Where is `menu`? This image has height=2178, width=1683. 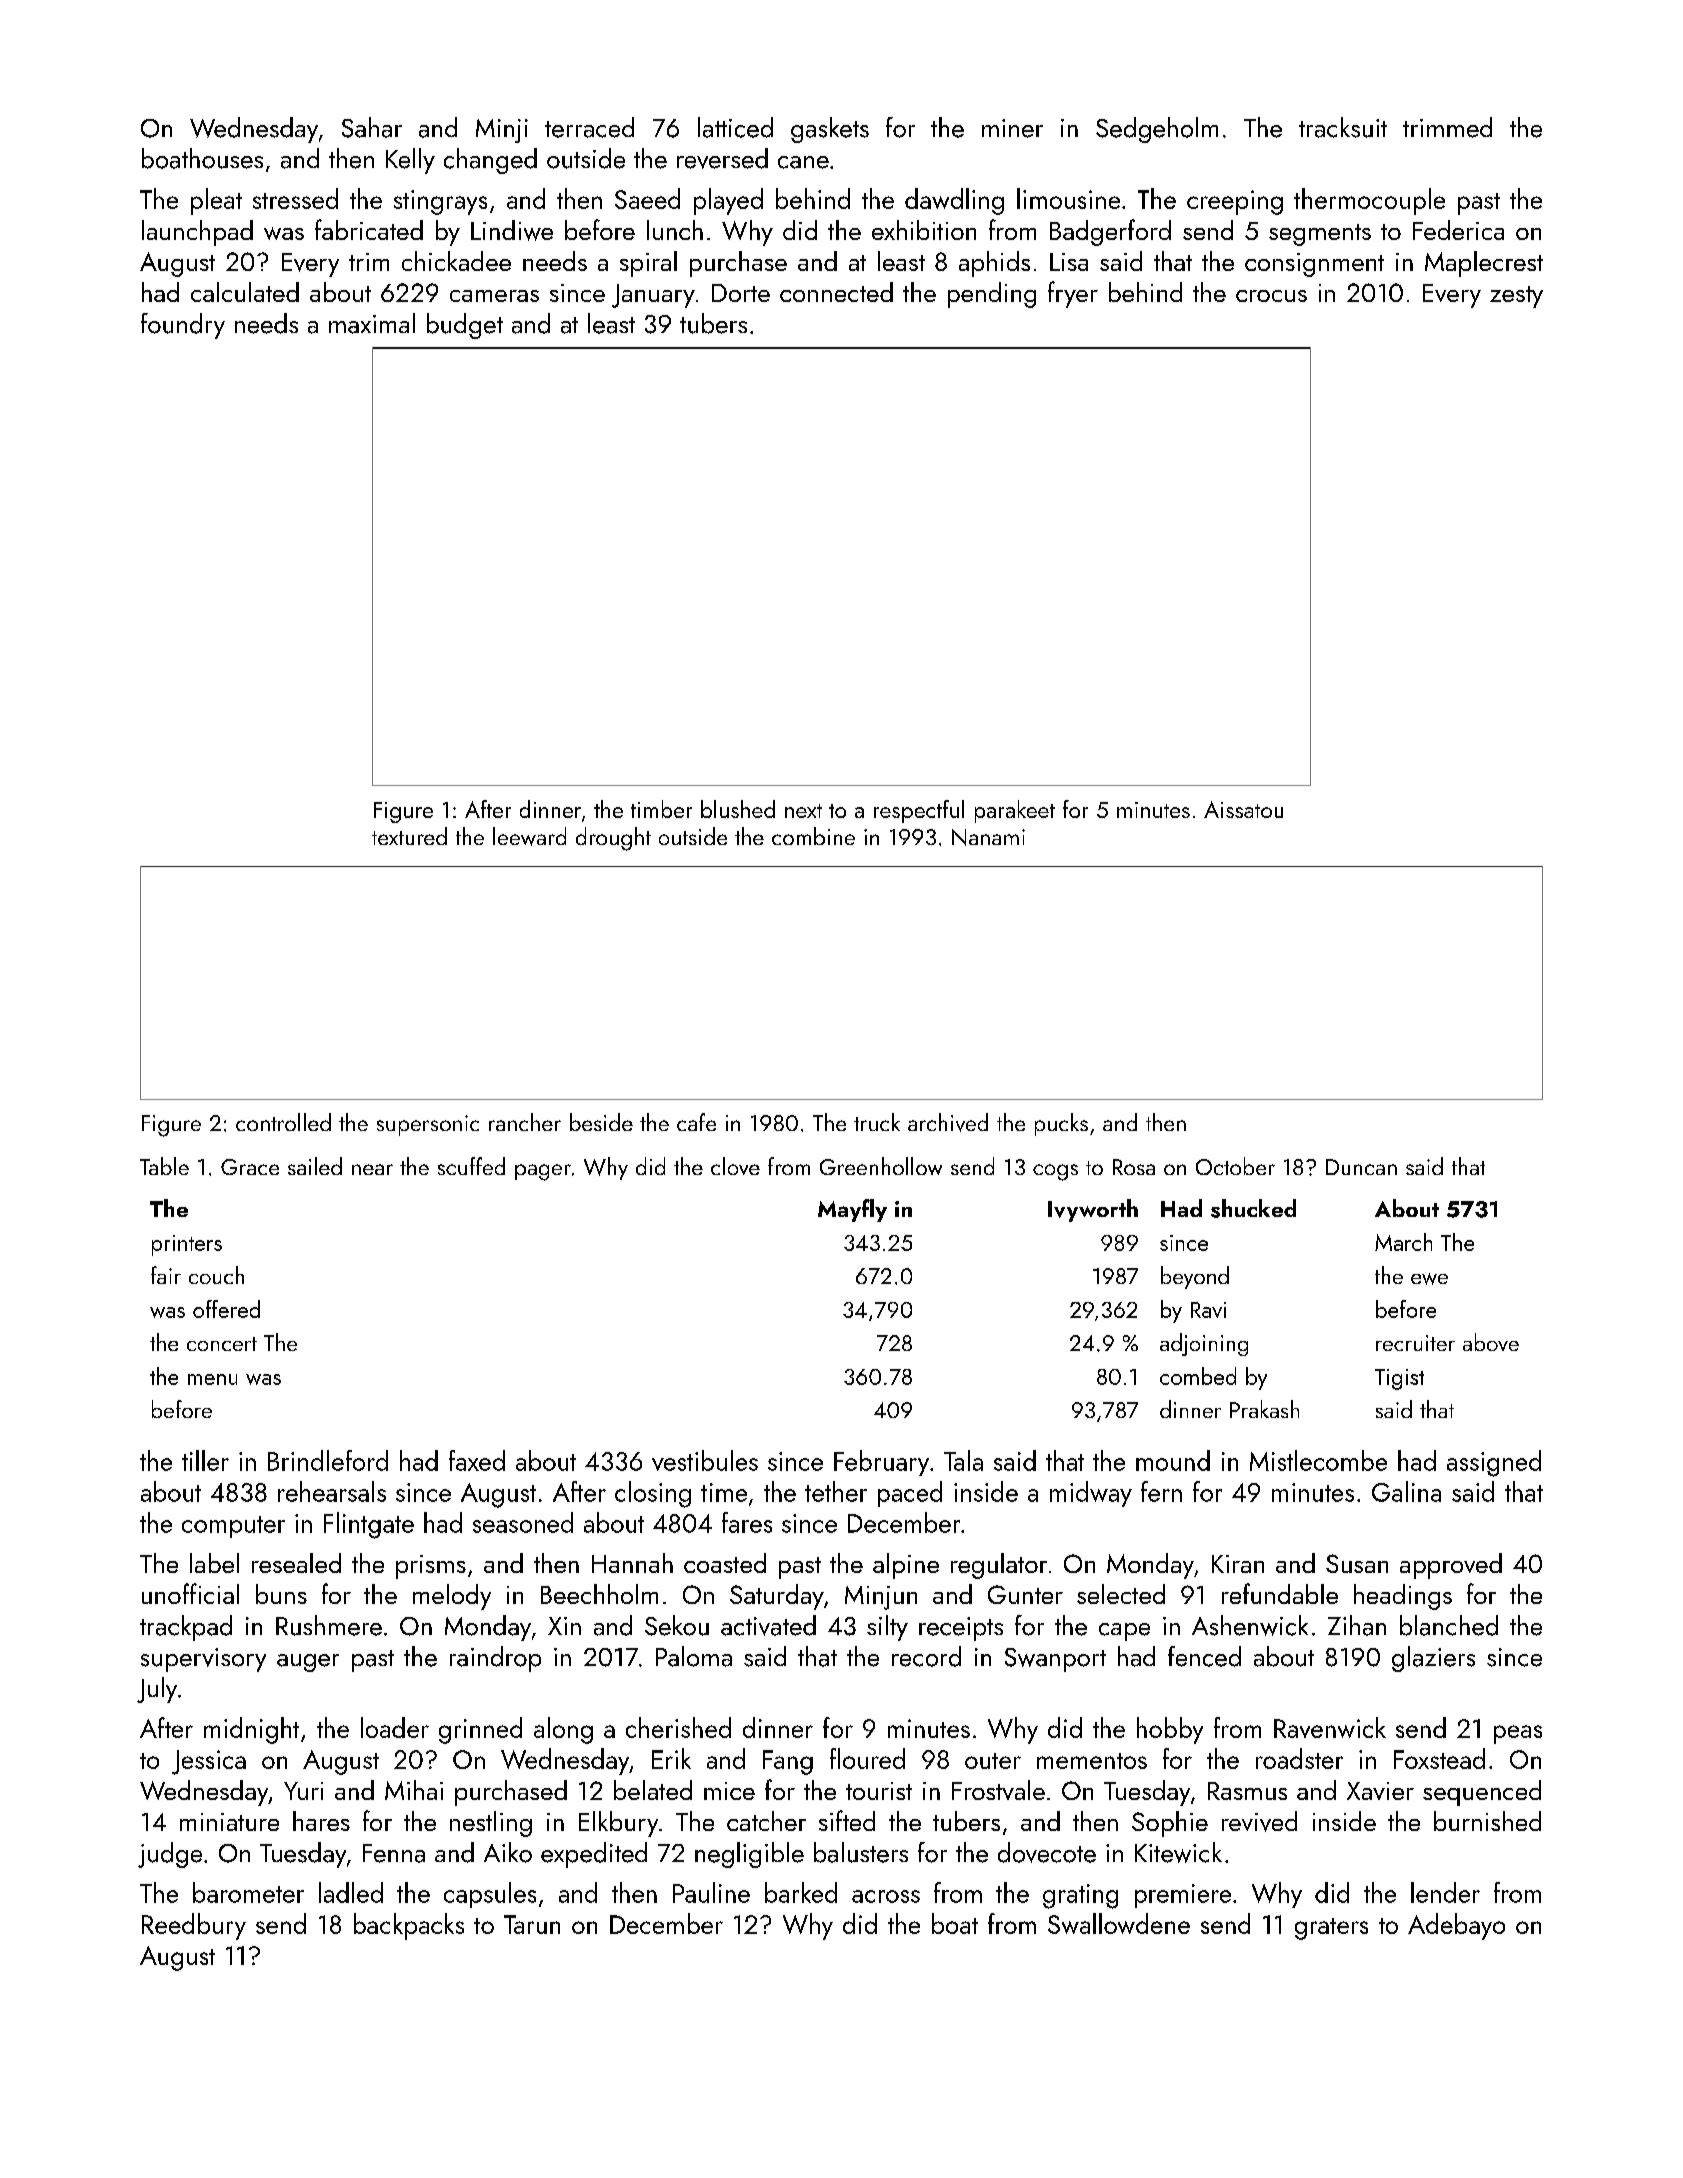 menu is located at coordinates (212, 1379).
